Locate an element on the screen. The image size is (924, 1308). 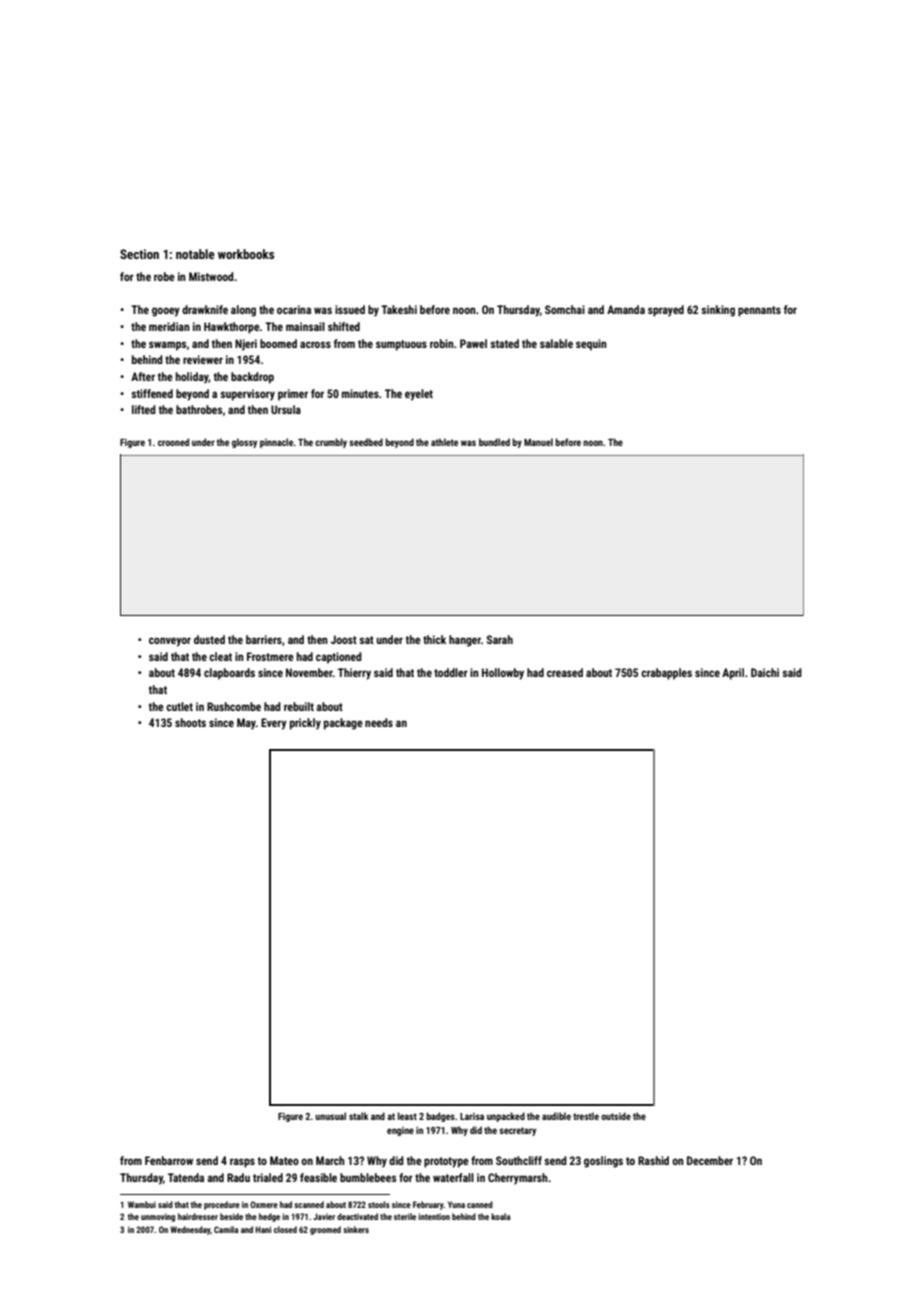
needs is located at coordinates (379, 722).
